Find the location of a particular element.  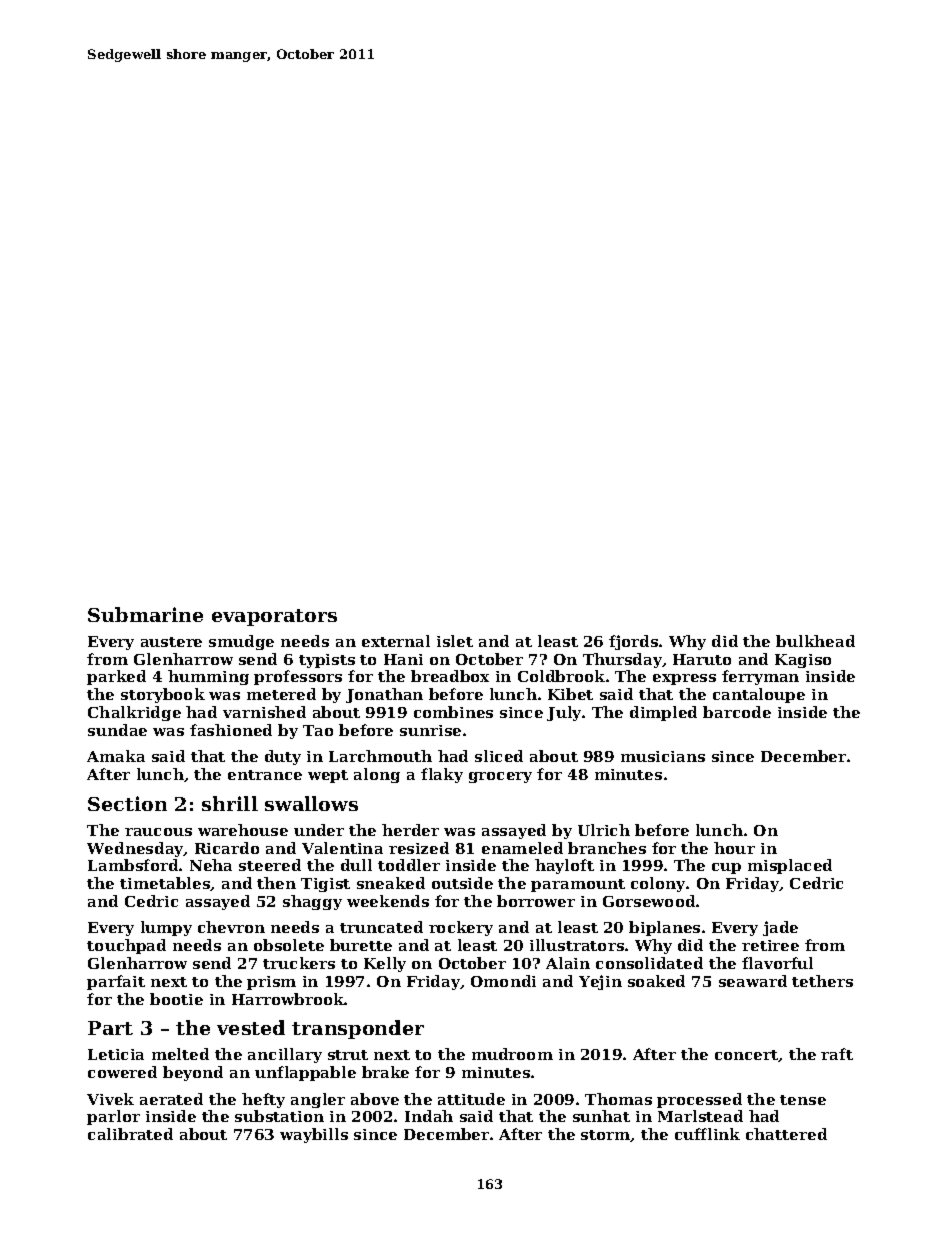

lumpy is located at coordinates (166, 928).
